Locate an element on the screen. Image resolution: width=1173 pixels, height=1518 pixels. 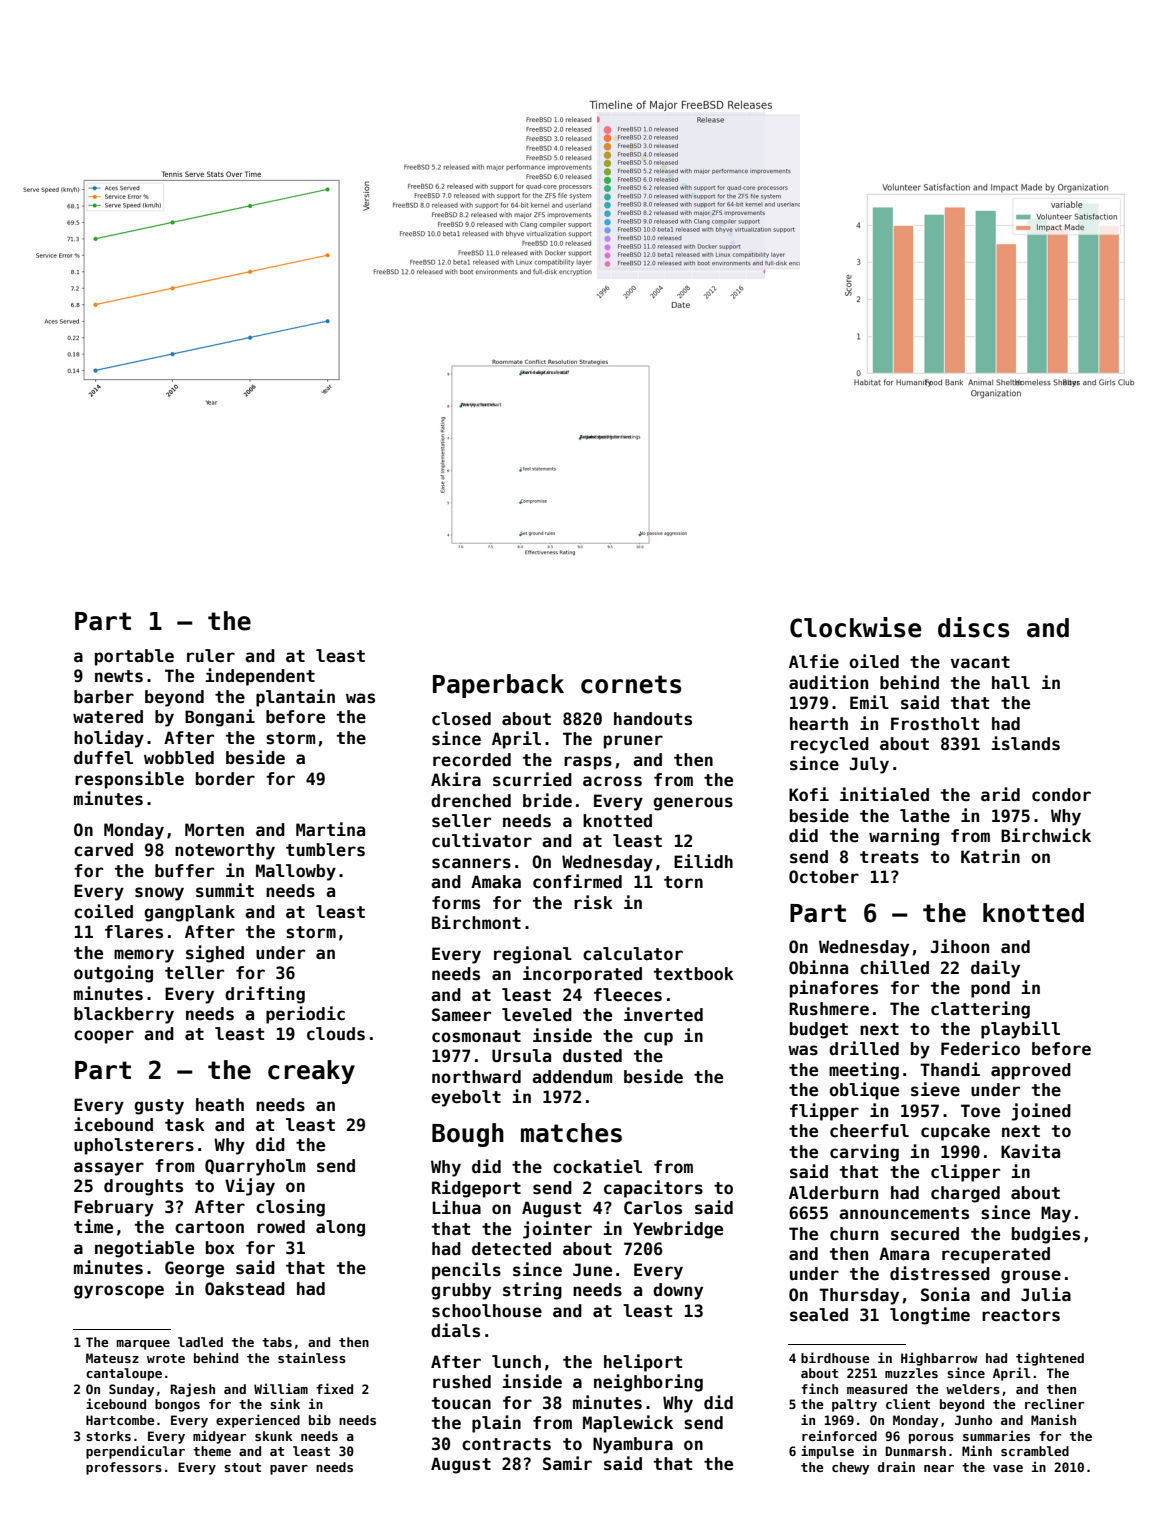
snowy is located at coordinates (159, 894).
